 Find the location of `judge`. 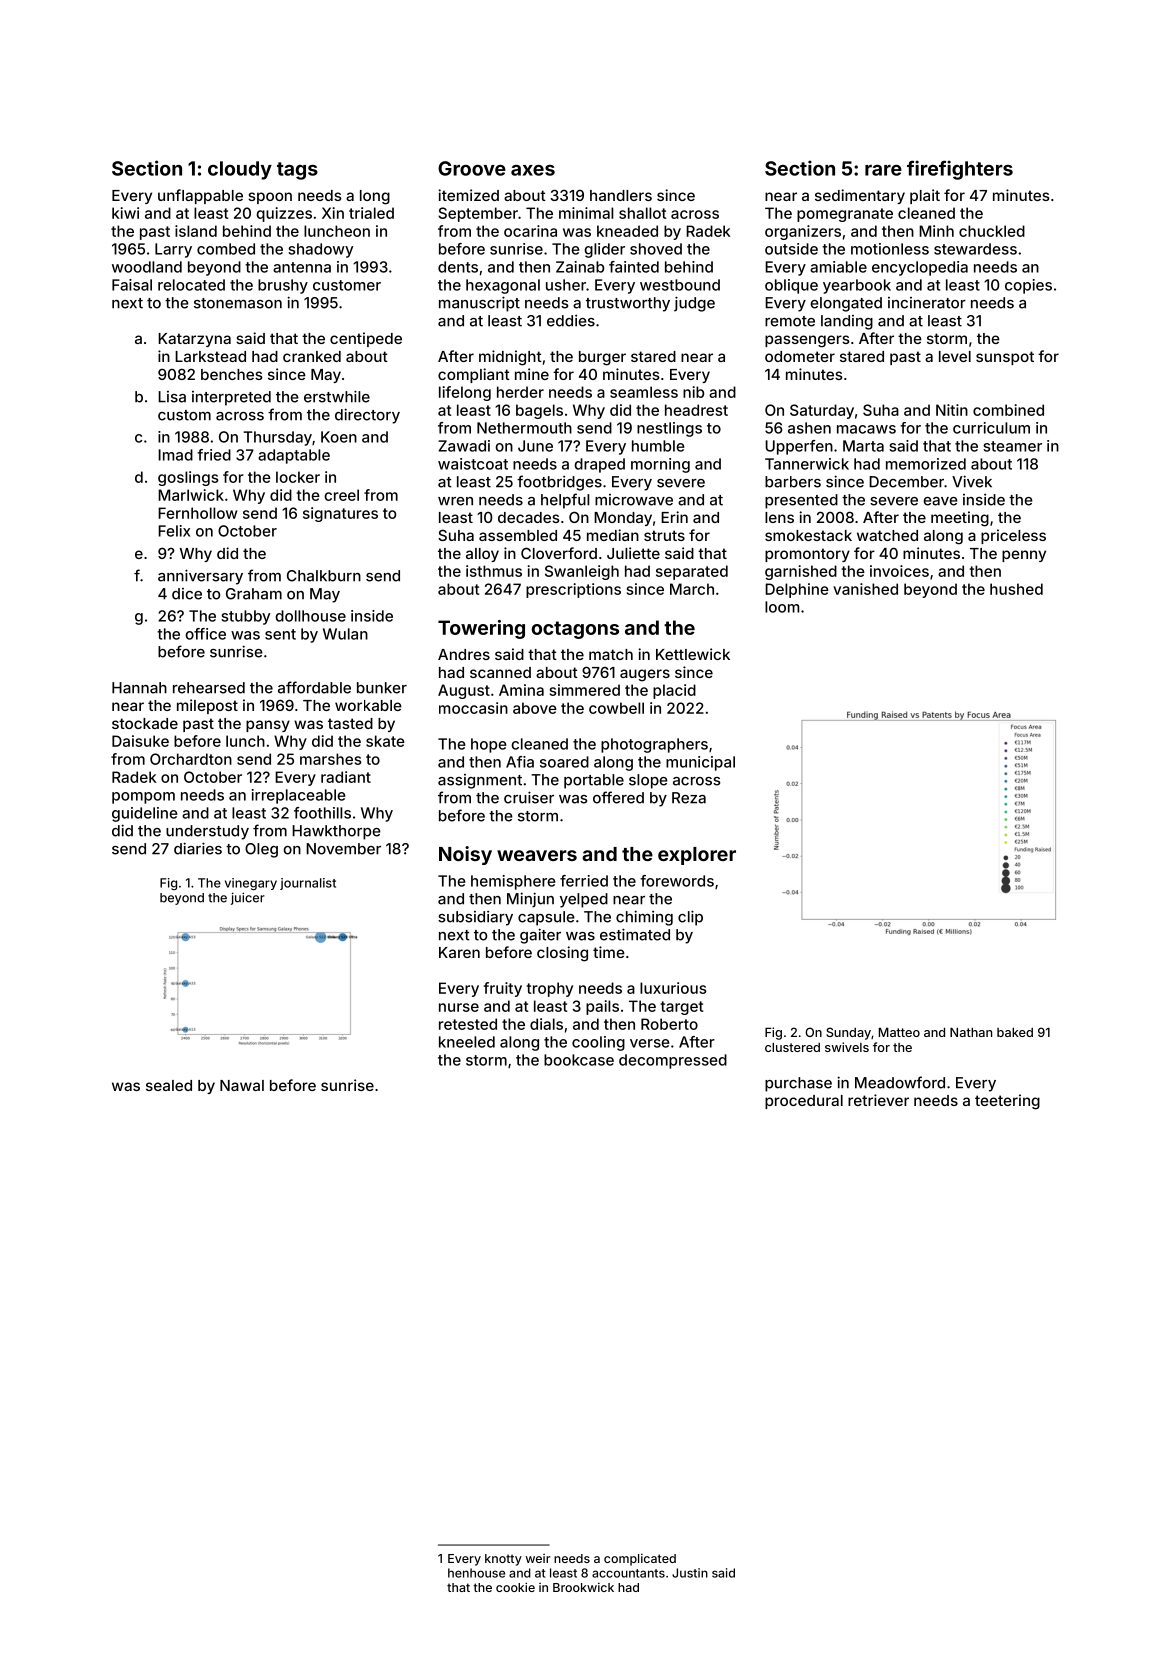

judge is located at coordinates (694, 304).
